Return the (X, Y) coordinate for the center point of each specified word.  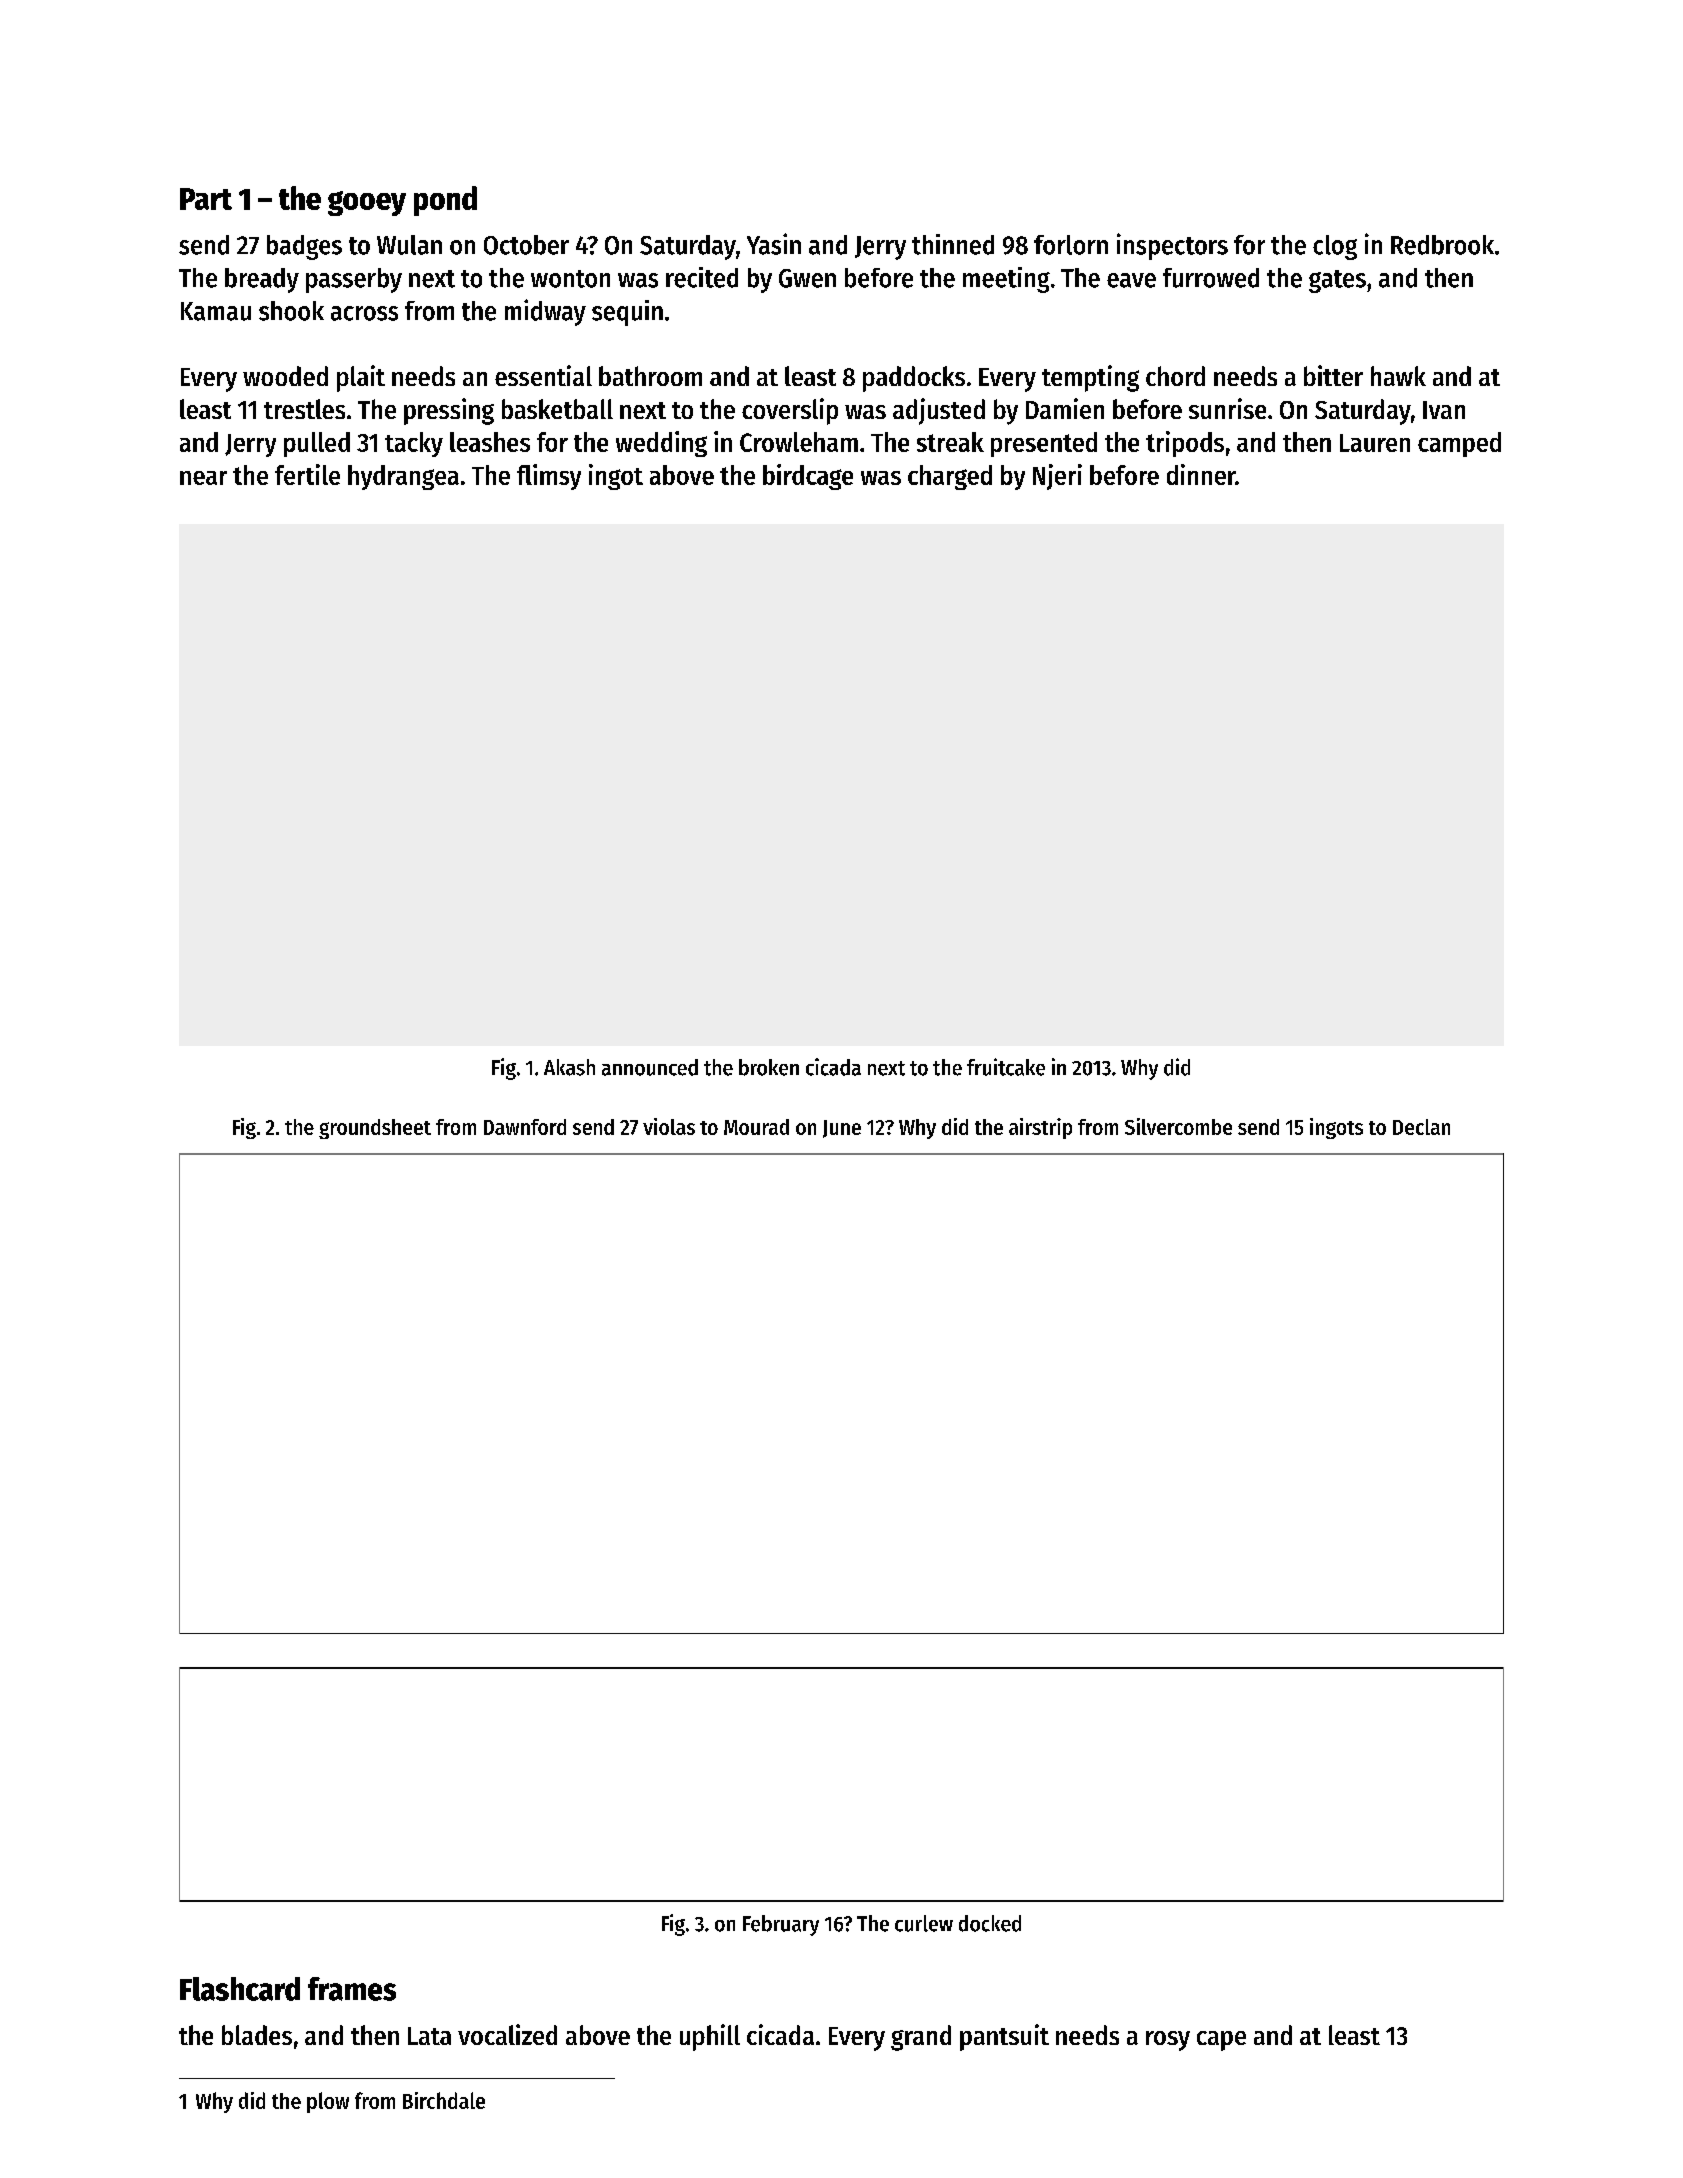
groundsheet (375, 1129)
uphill (710, 2037)
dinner (1201, 474)
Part (206, 199)
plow (328, 2102)
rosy (1168, 2041)
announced (650, 1067)
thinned (953, 244)
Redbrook (1442, 245)
